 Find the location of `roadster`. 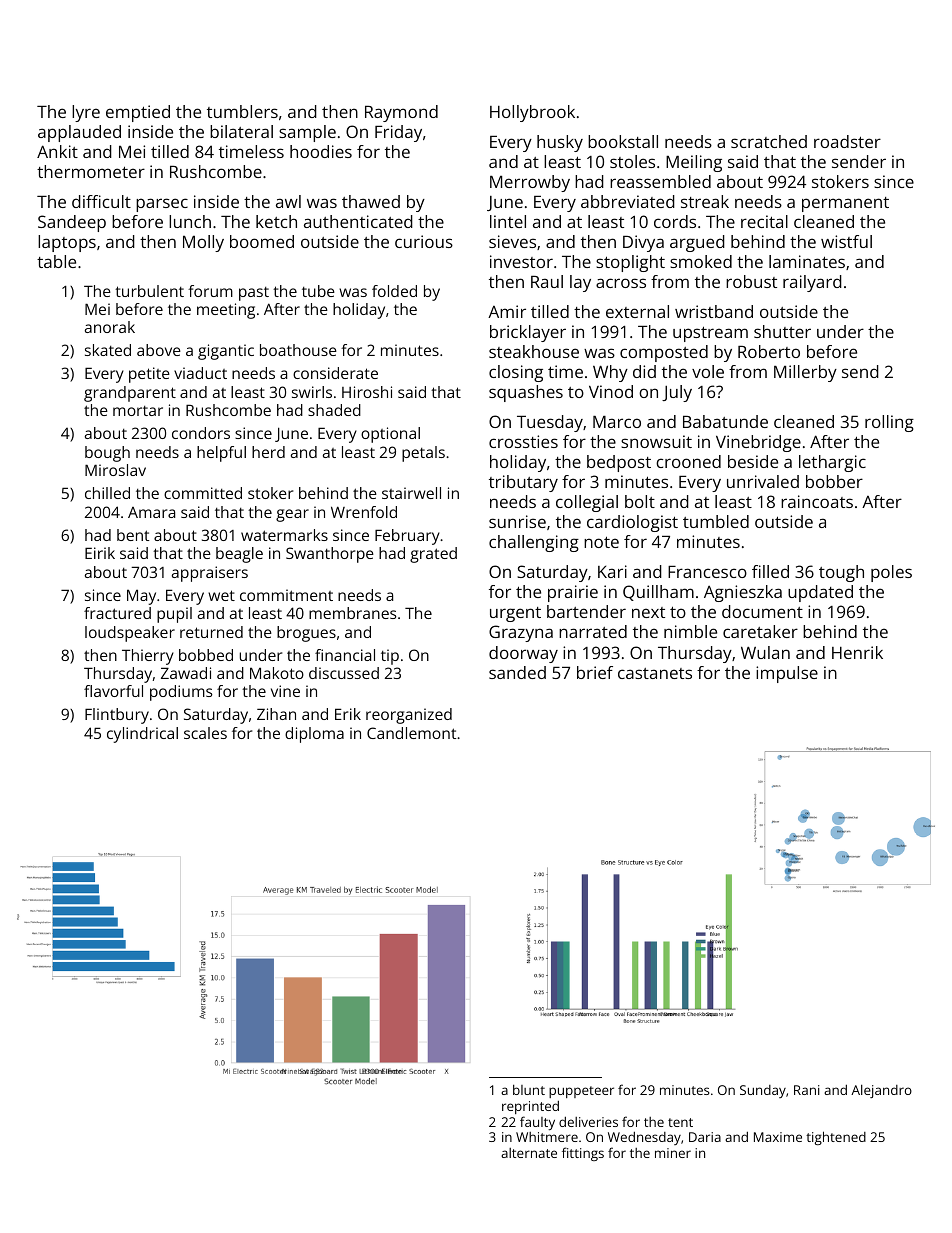

roadster is located at coordinates (847, 141).
